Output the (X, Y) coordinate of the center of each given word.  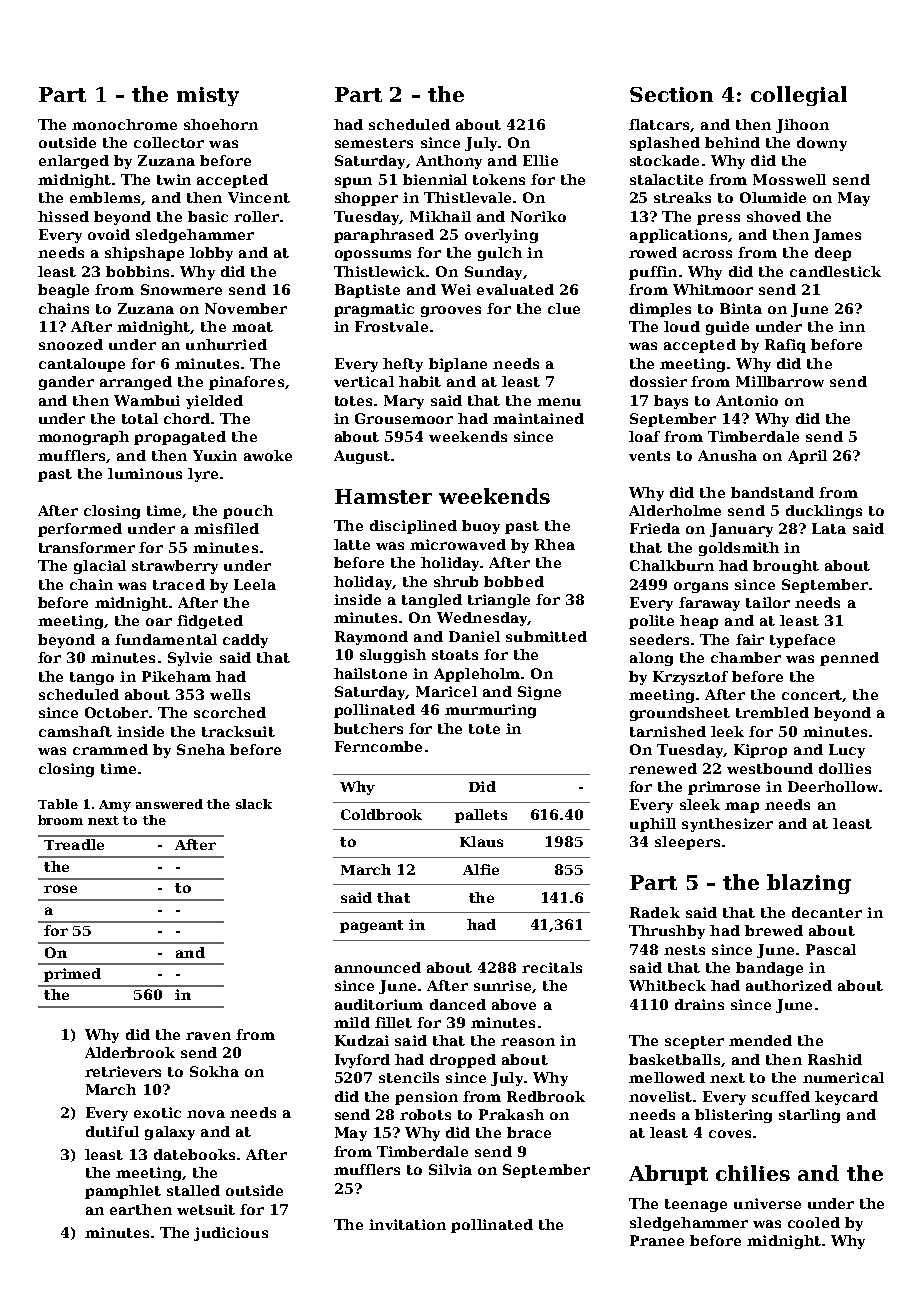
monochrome (124, 124)
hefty (403, 365)
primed (72, 975)
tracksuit (238, 731)
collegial (799, 96)
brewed (774, 930)
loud (682, 326)
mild (352, 1022)
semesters (374, 143)
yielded (214, 402)
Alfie (481, 869)
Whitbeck (667, 985)
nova (206, 1114)
